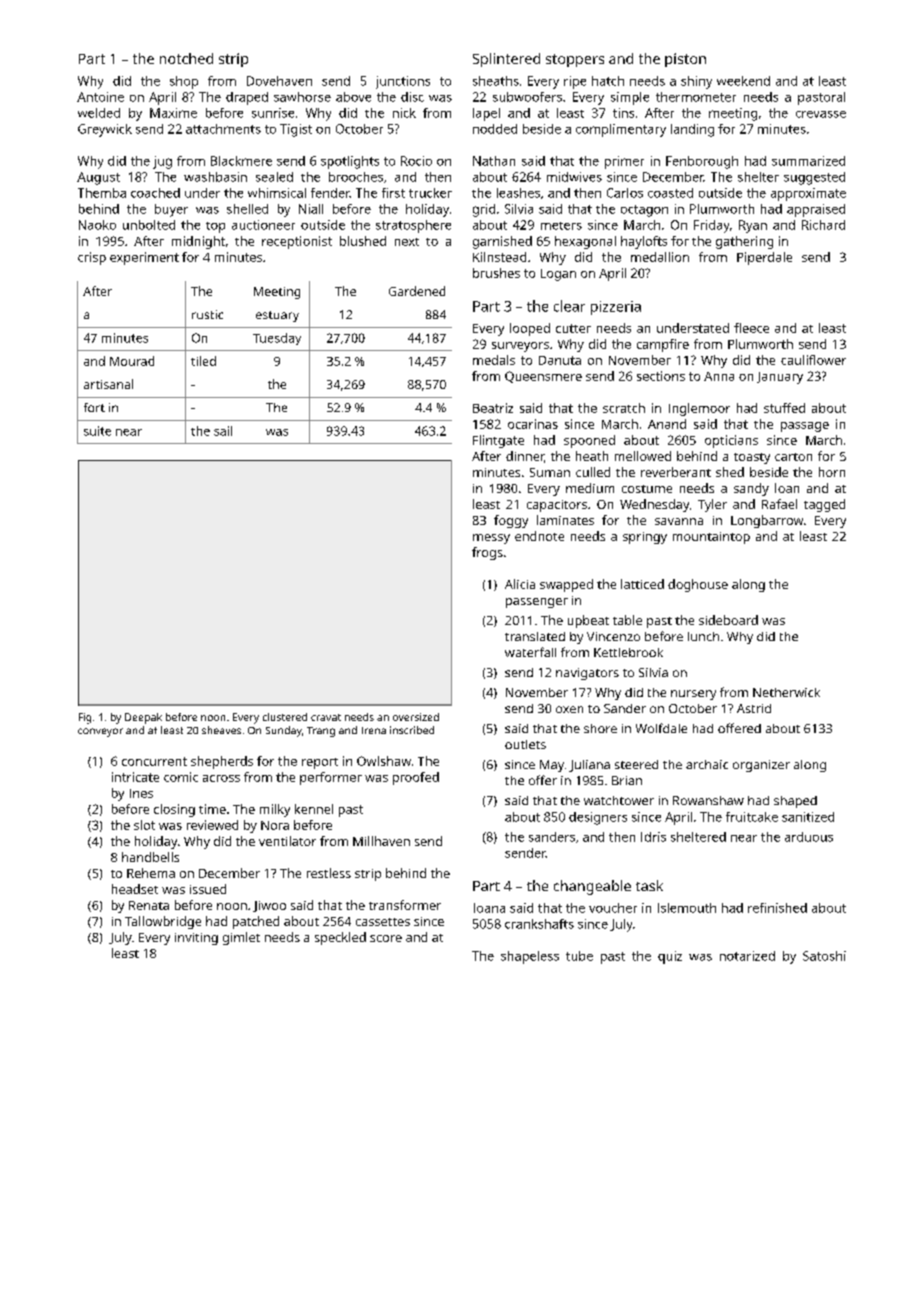 Image resolution: width=924 pixels, height=1308 pixels. What do you see at coordinates (494, 360) in the page?
I see `medals` at bounding box center [494, 360].
